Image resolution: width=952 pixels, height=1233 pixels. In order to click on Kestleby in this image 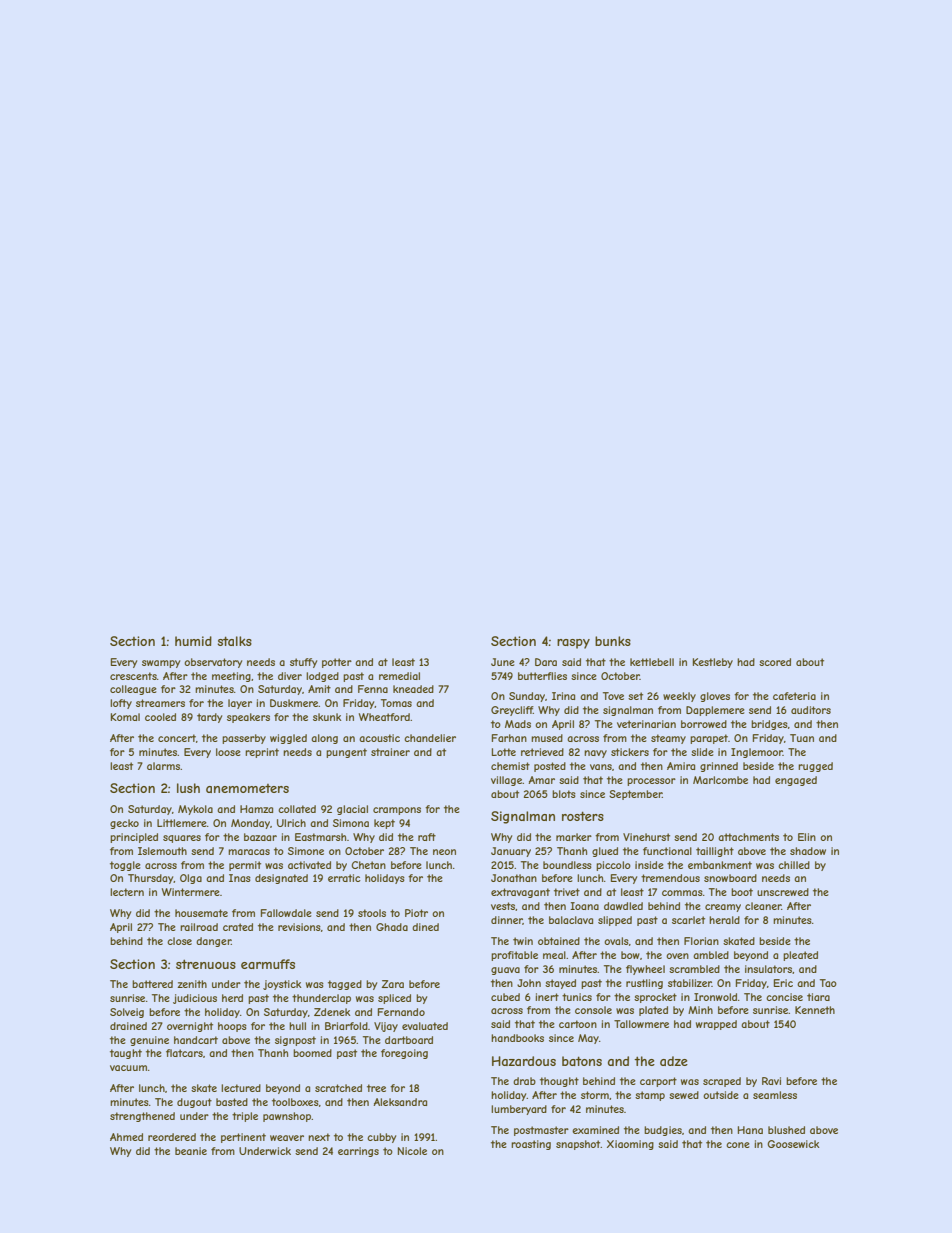, I will do `click(713, 663)`.
